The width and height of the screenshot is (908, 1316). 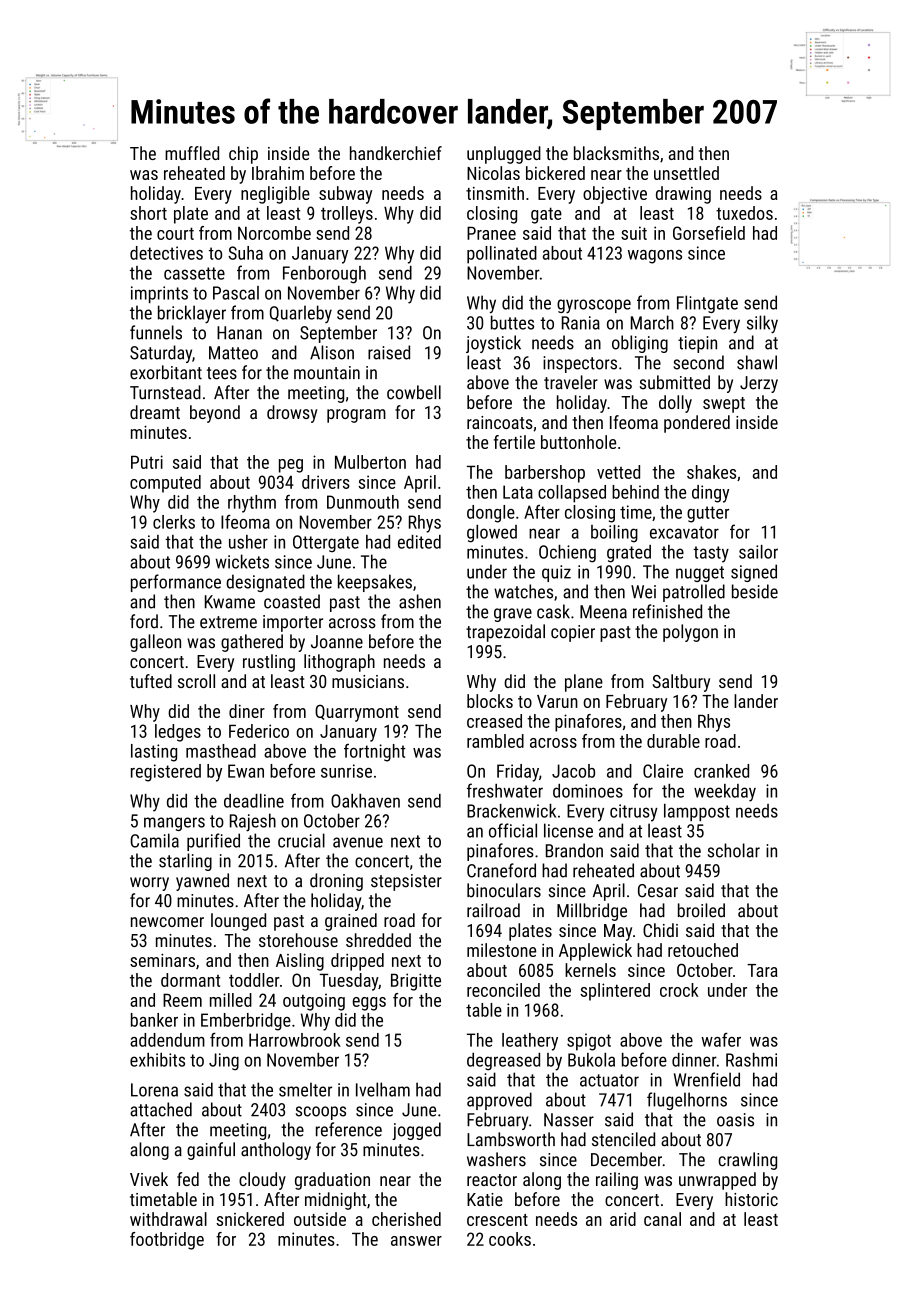 What do you see at coordinates (149, 1179) in the screenshot?
I see `Vivek` at bounding box center [149, 1179].
